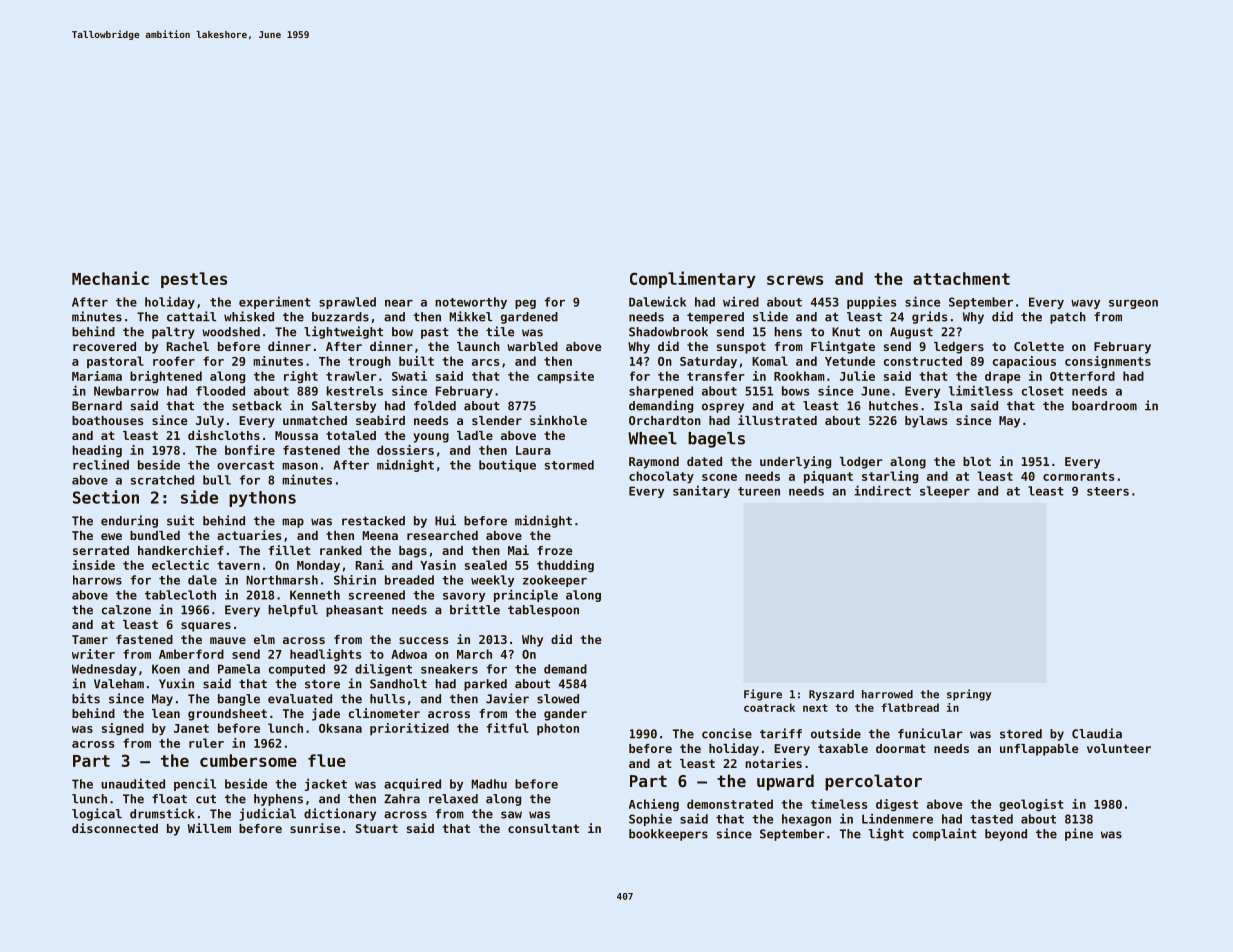 The width and height of the screenshot is (1233, 952). I want to click on springy, so click(969, 695).
